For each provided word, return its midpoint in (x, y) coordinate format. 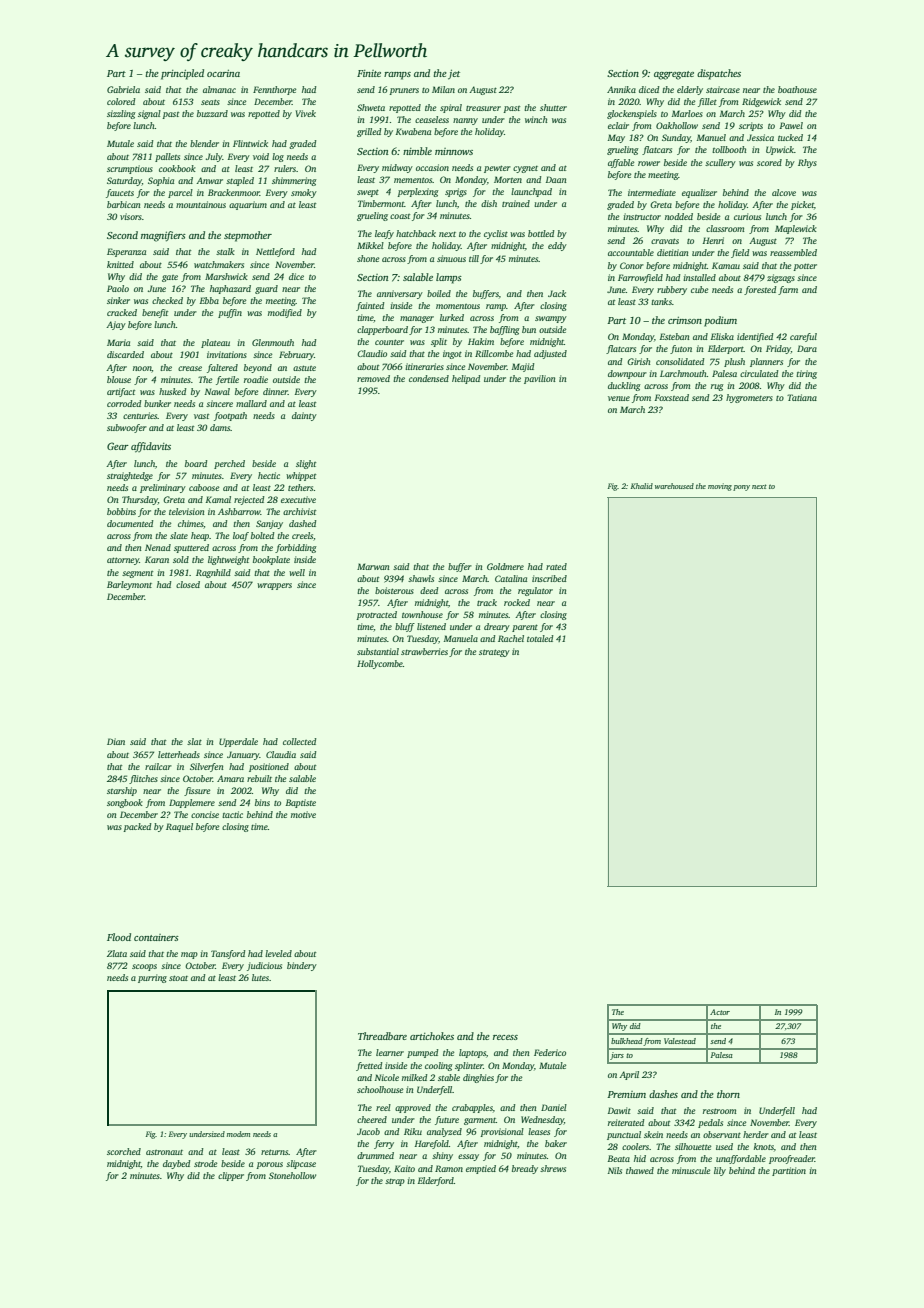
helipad (466, 379)
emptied (481, 1169)
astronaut (164, 1152)
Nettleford (275, 252)
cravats (665, 241)
